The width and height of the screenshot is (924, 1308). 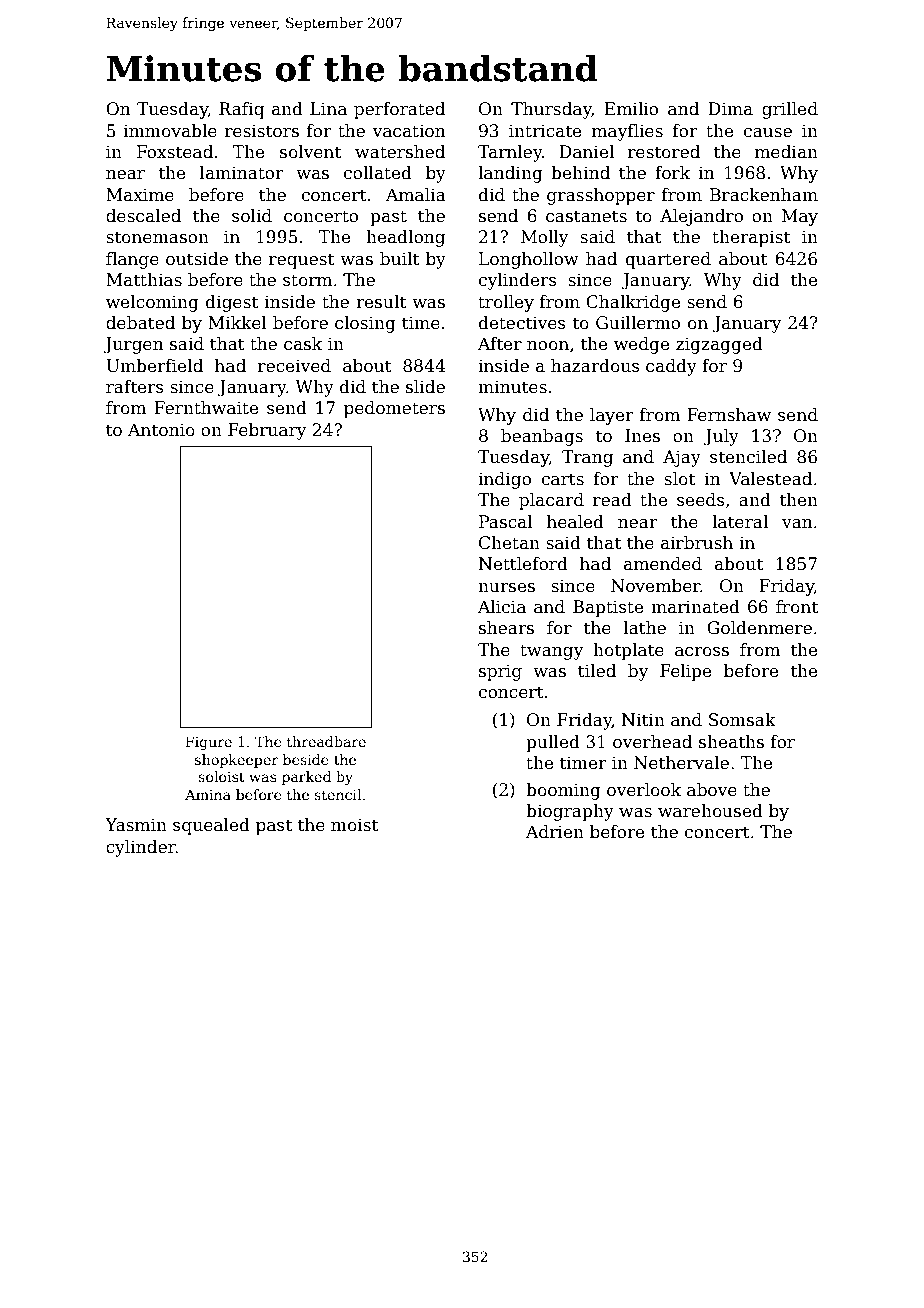 I want to click on therapist, so click(x=751, y=238).
